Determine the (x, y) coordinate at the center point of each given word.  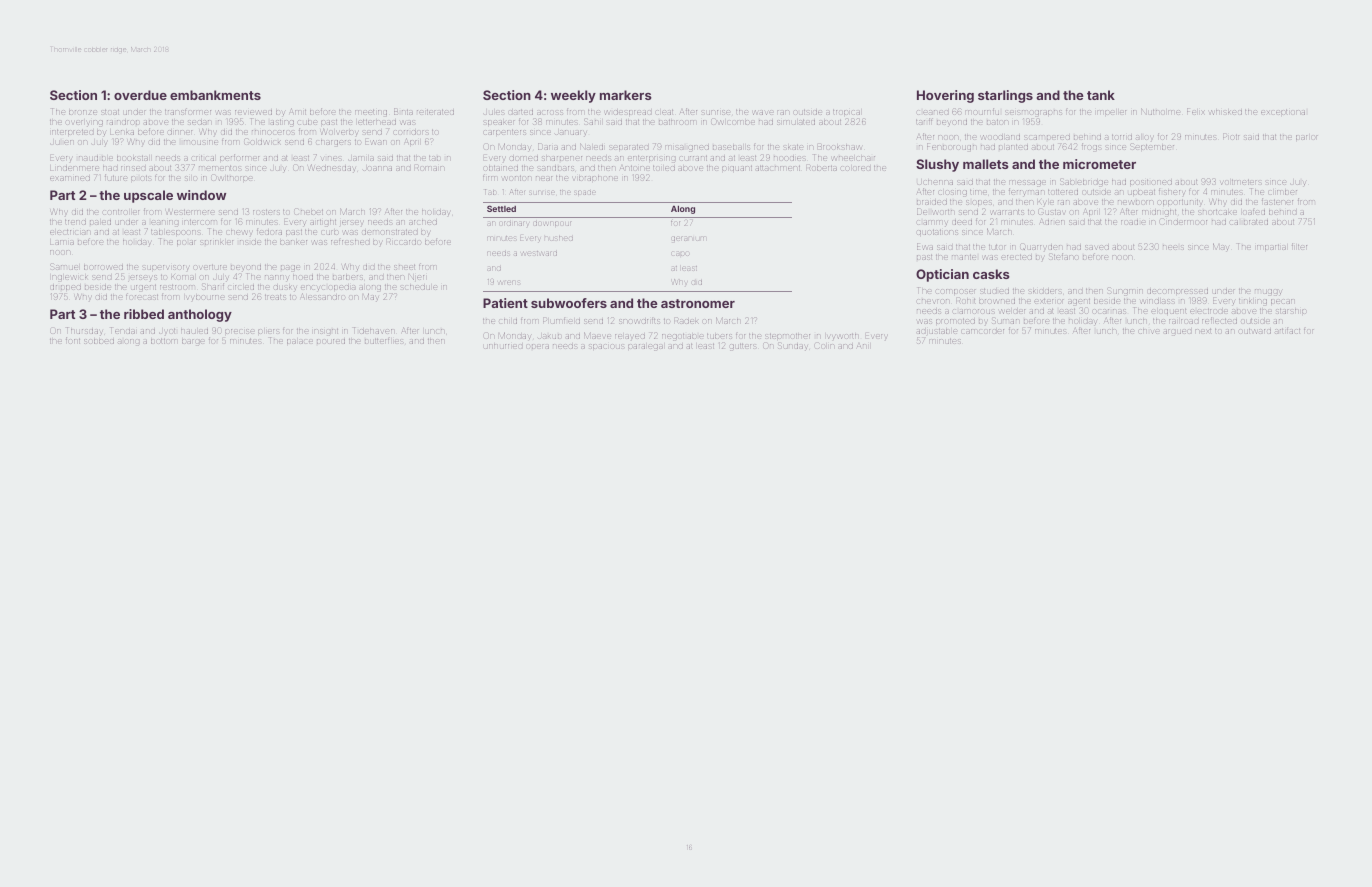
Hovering (945, 96)
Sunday (792, 347)
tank (1101, 95)
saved (1097, 247)
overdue (140, 95)
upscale (148, 196)
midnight (1159, 213)
